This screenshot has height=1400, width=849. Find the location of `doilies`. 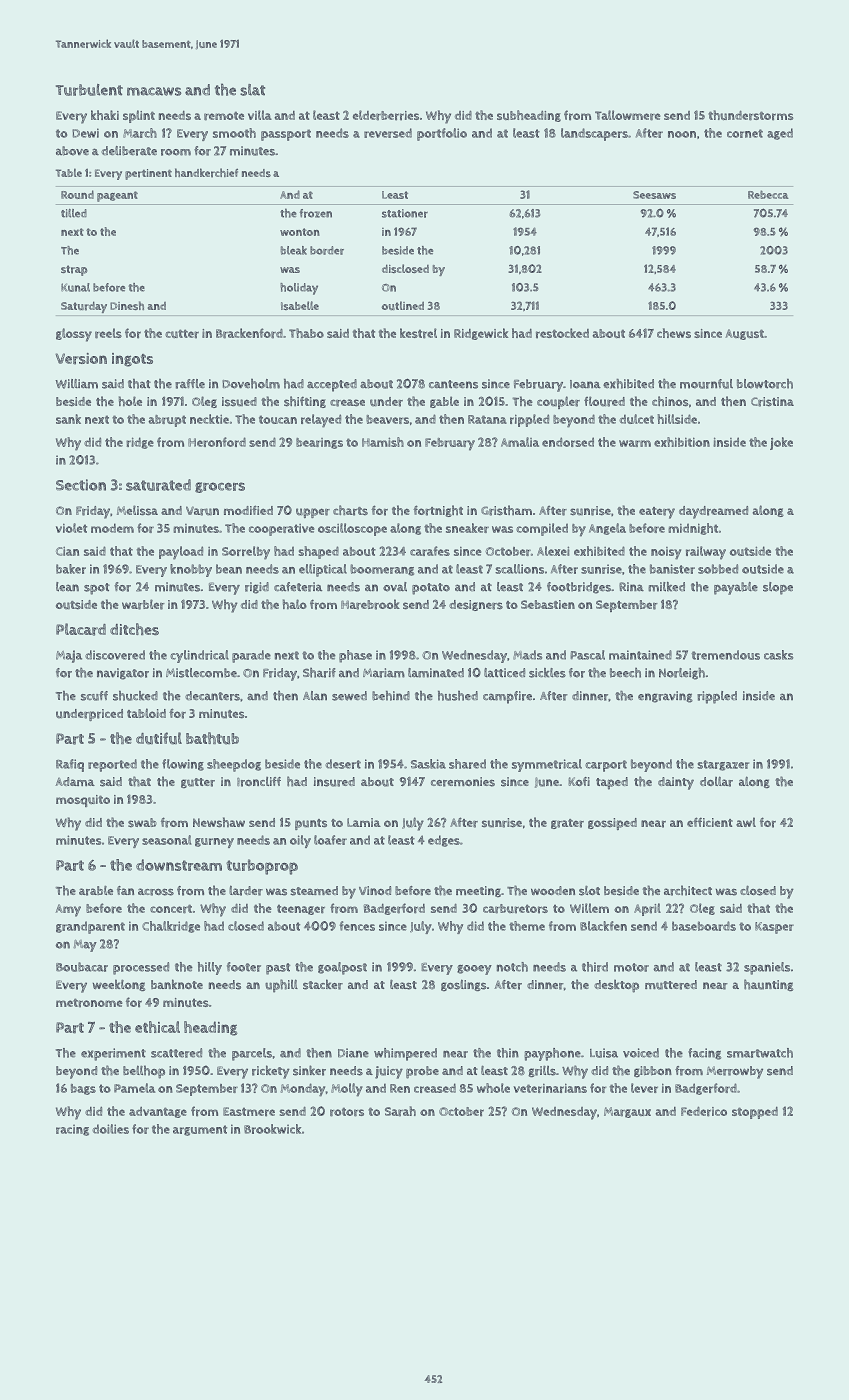

doilies is located at coordinates (110, 1129).
